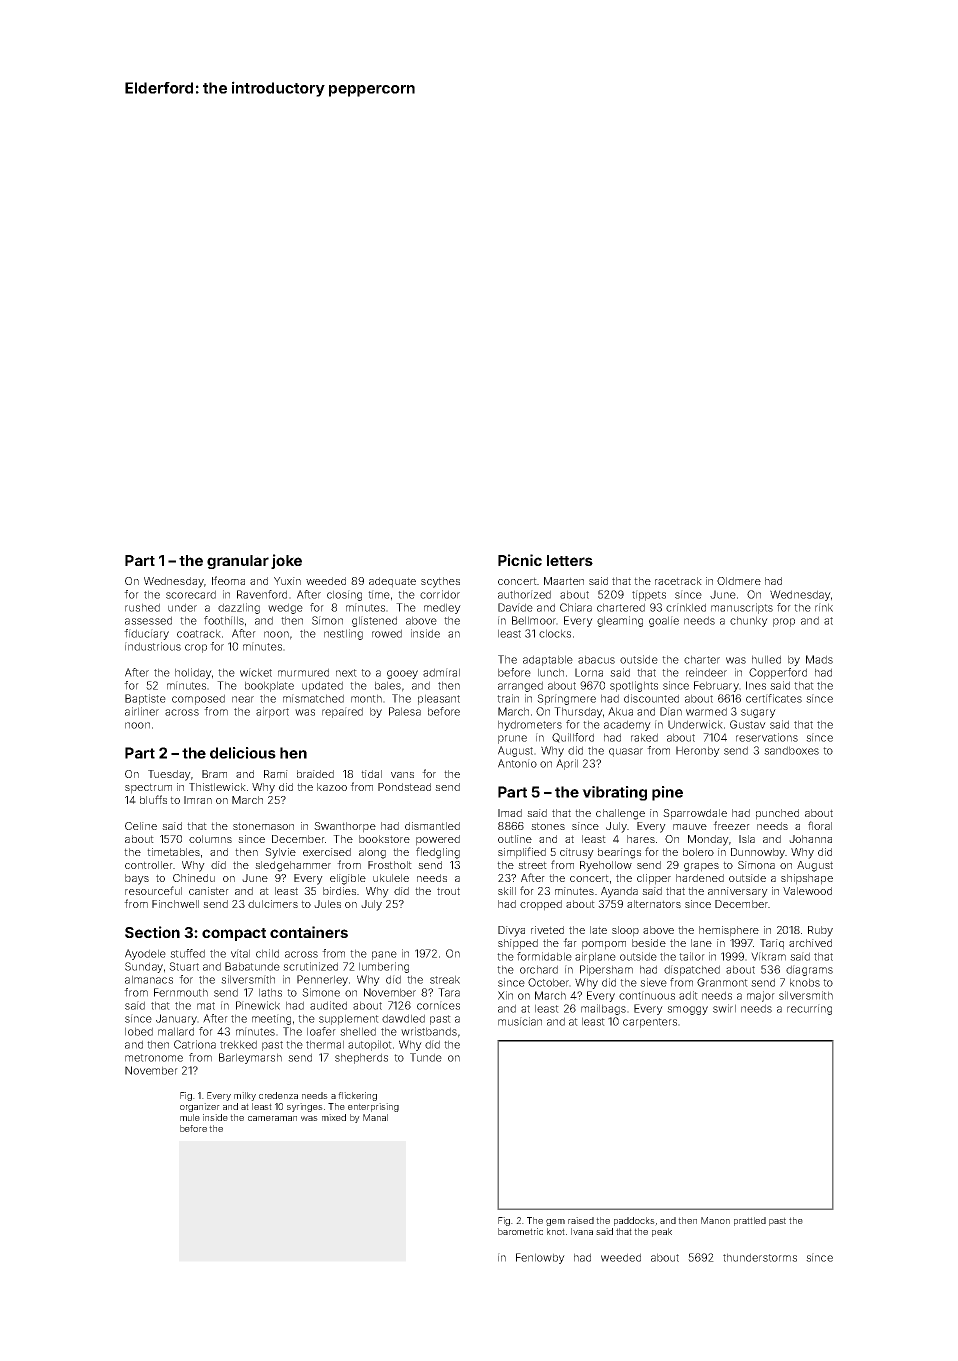 The height and width of the page is (1361, 958). I want to click on Sparrowdale, so click(695, 814).
